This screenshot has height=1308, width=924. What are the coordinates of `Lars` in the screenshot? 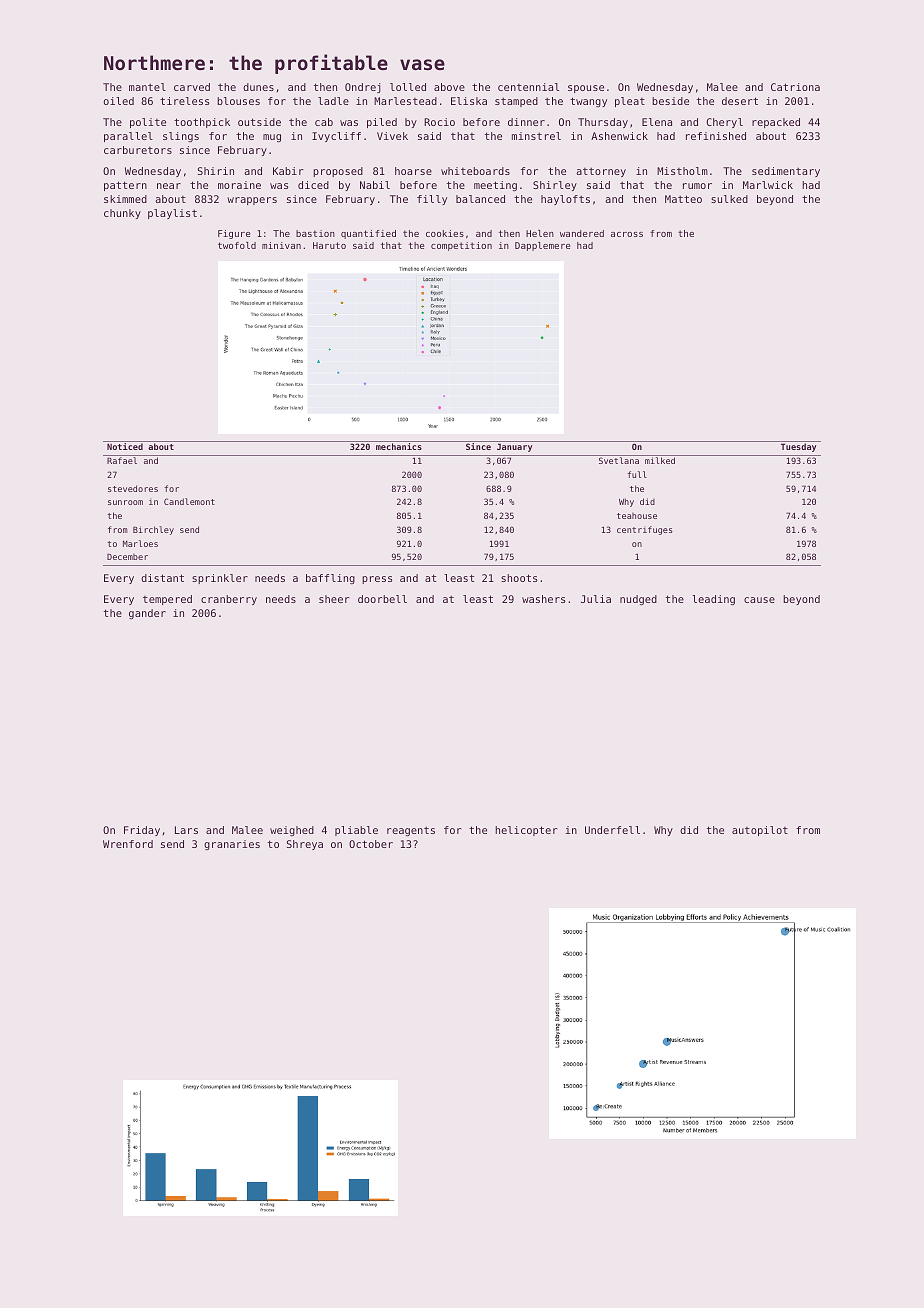 It's located at (186, 830).
